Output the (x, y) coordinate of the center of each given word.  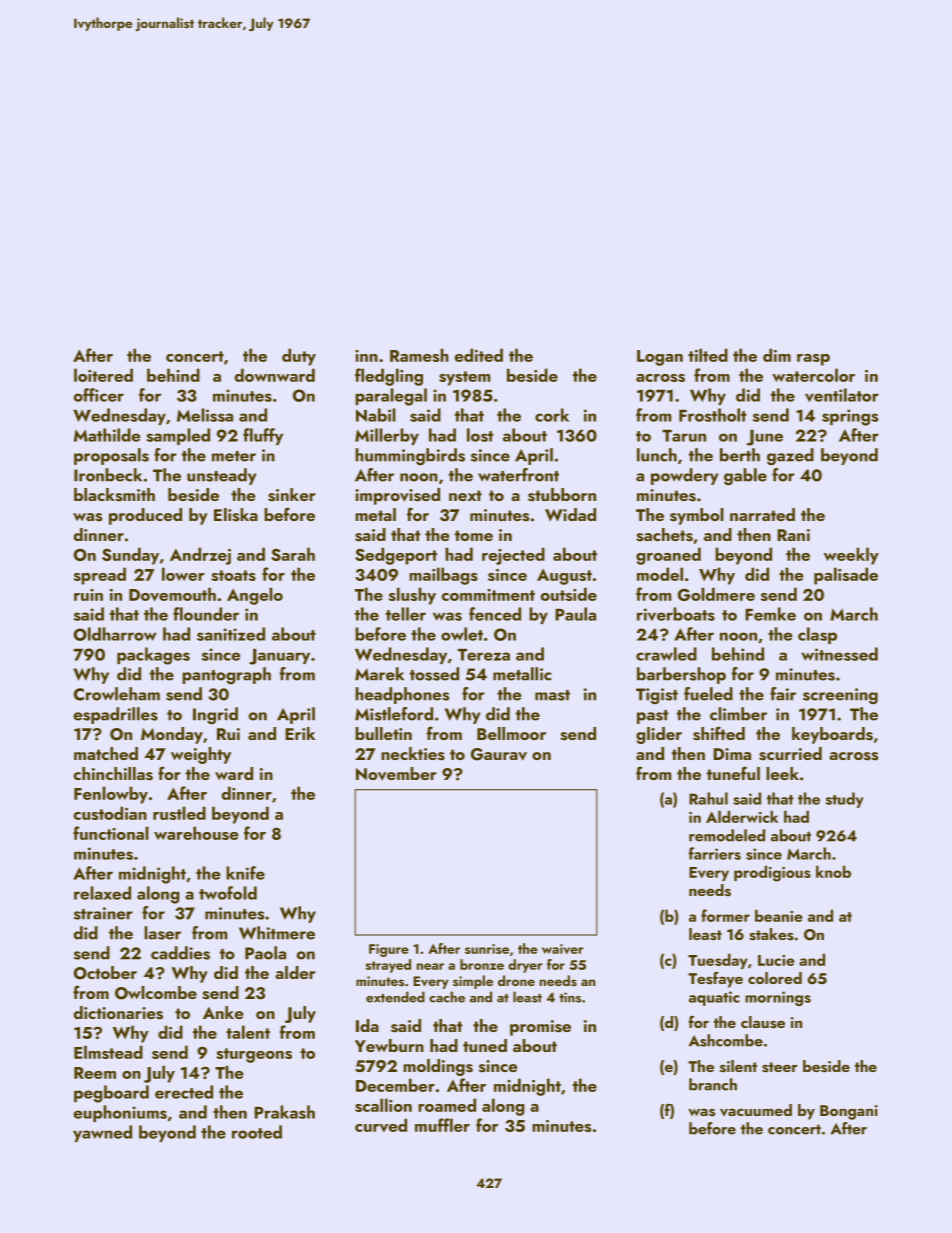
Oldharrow (115, 634)
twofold (228, 893)
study (845, 800)
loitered (103, 375)
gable (745, 476)
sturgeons (254, 1055)
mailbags (443, 576)
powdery (684, 476)
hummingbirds (410, 456)
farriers (715, 853)
